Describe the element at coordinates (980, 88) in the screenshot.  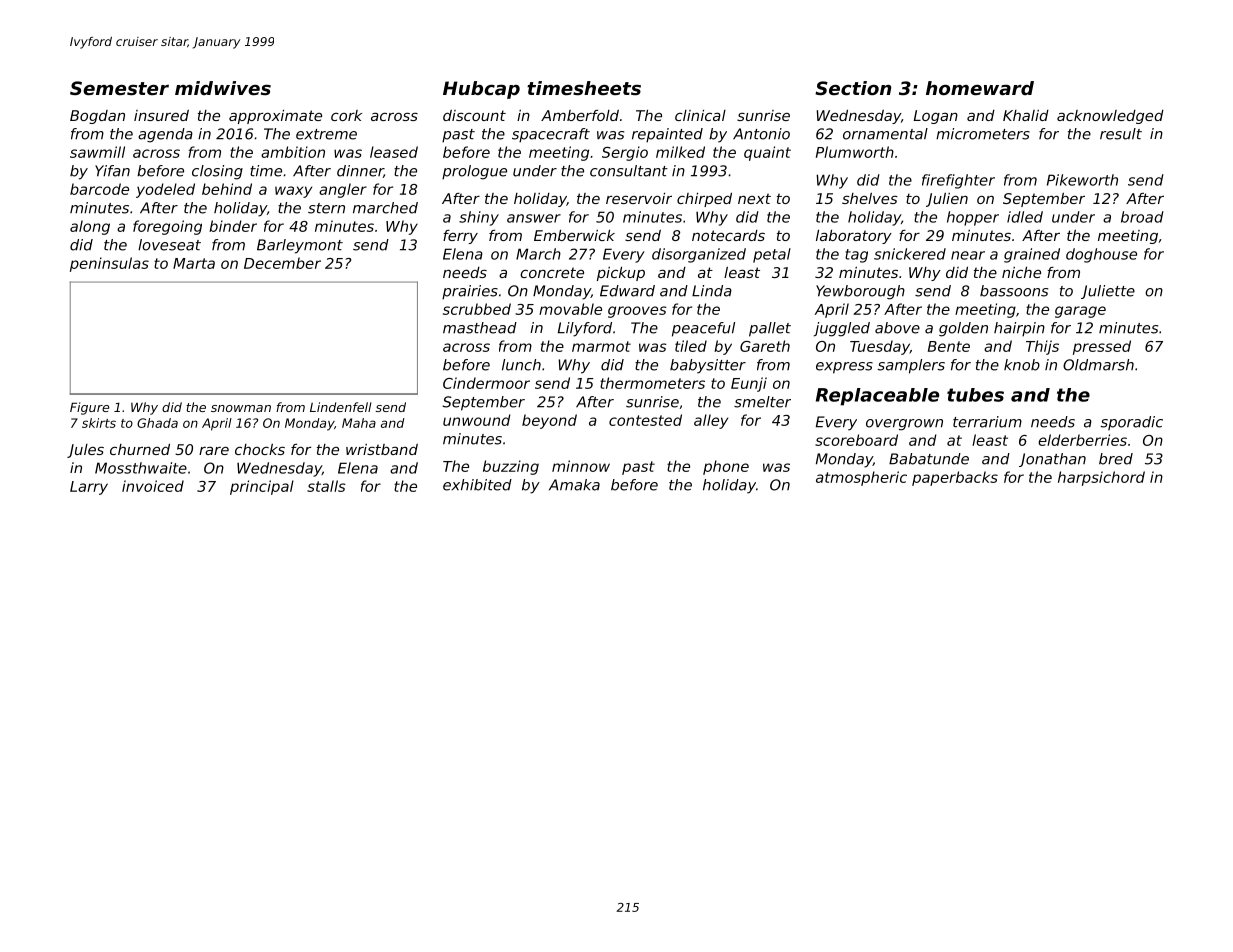
I see `homeward` at that location.
